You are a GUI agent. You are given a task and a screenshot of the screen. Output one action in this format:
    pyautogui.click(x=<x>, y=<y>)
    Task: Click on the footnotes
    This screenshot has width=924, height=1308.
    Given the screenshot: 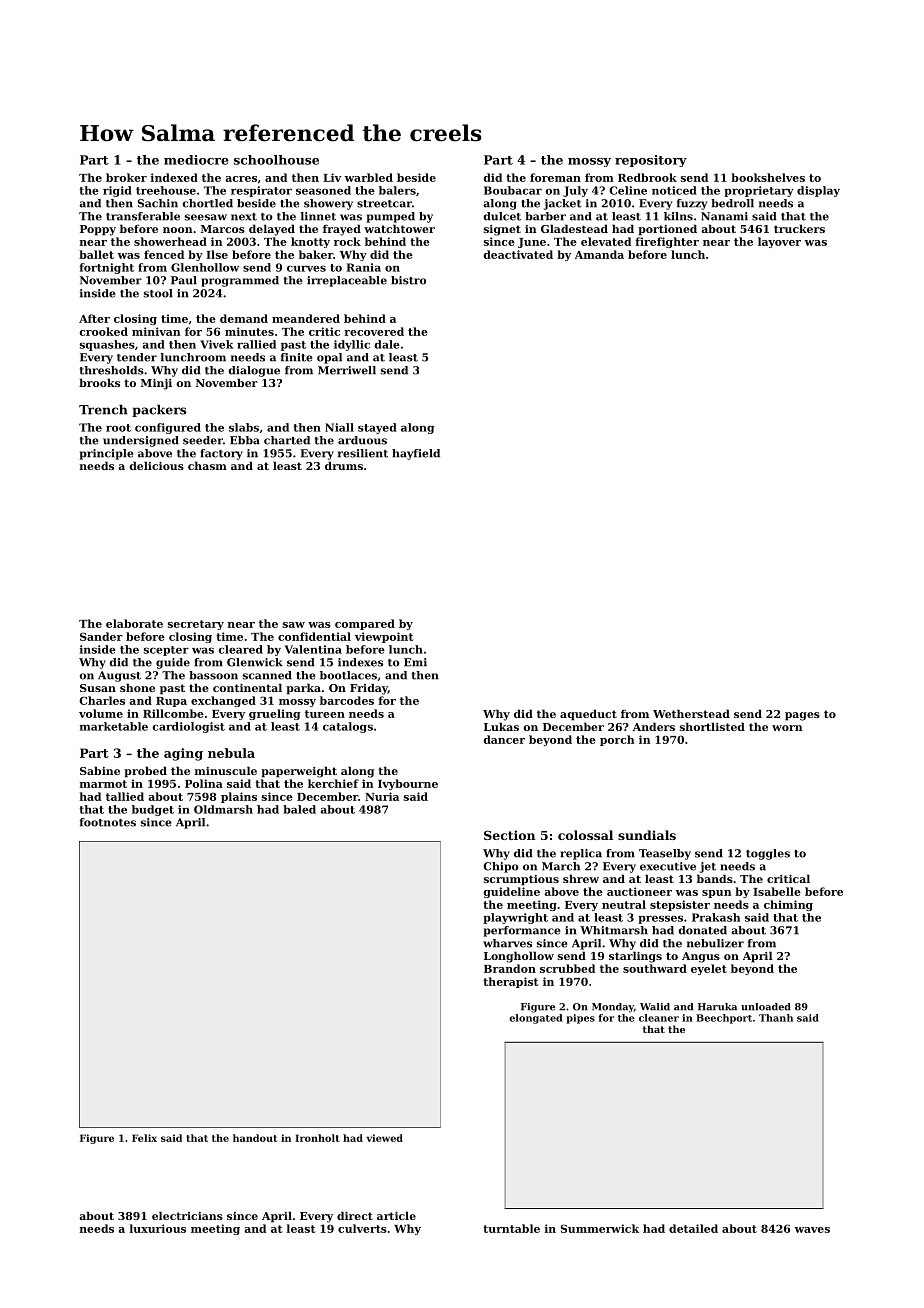 What is the action you would take?
    pyautogui.click(x=108, y=822)
